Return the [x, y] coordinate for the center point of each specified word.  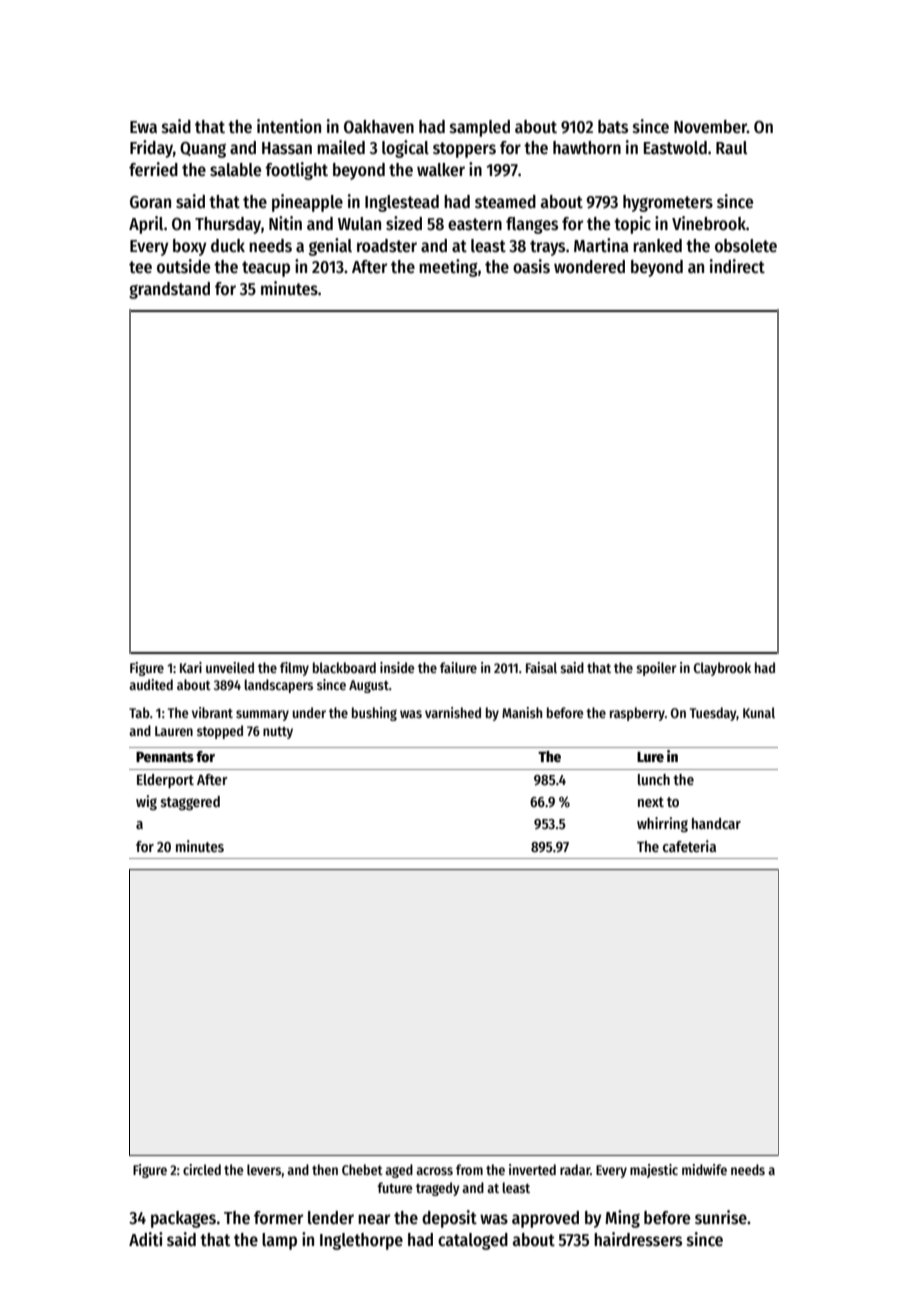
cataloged [473, 1241]
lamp [279, 1241]
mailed [341, 147]
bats [613, 127]
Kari [191, 667]
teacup [266, 269]
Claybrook [722, 669]
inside [397, 667]
